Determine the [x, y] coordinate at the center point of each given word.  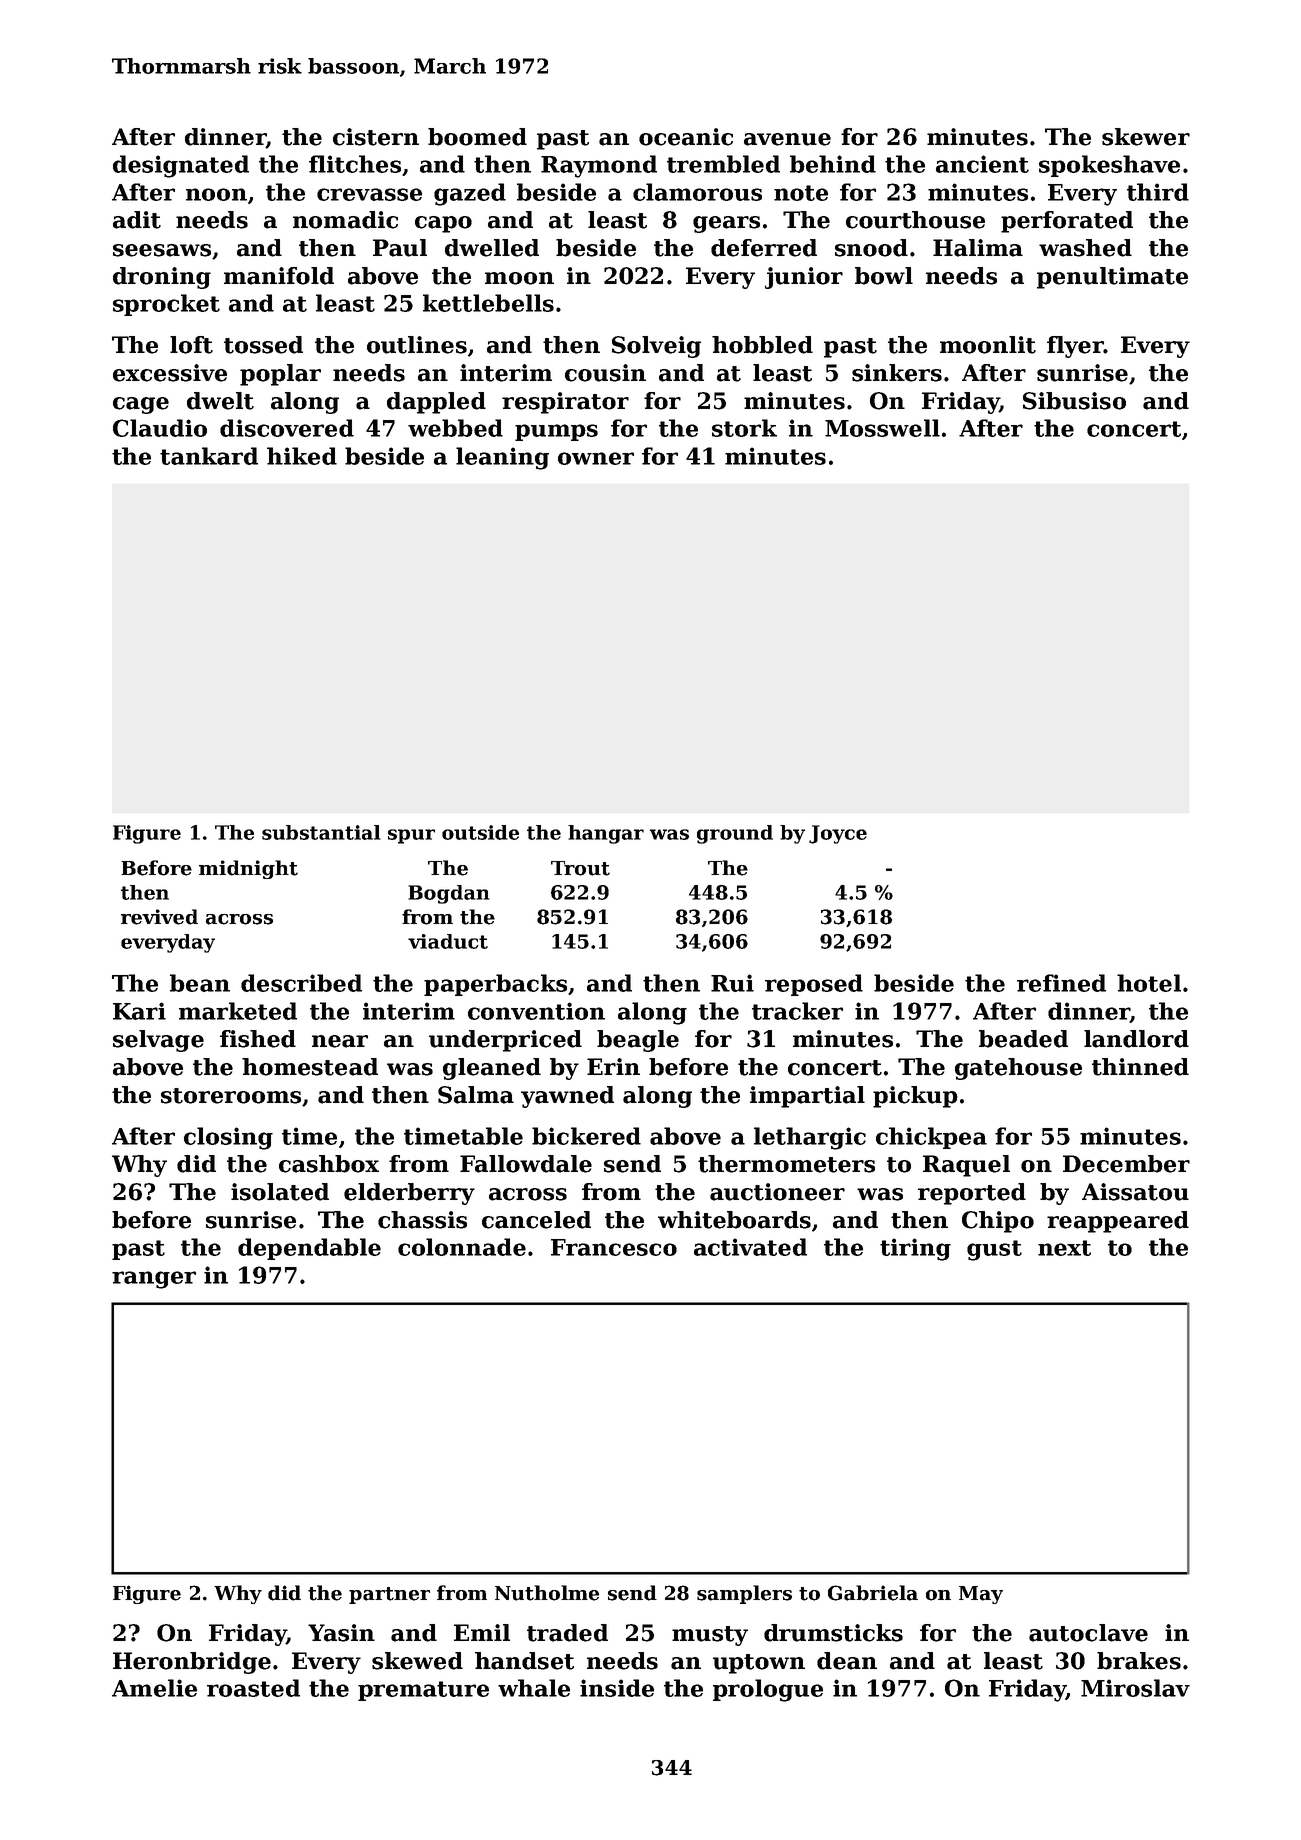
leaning [502, 458]
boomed [477, 137]
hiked [302, 456]
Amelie [154, 1688]
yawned [567, 1097]
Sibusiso [1074, 401]
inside [617, 1688]
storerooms [231, 1096]
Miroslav [1135, 1688]
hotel [1149, 983]
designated [181, 166]
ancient [982, 164]
